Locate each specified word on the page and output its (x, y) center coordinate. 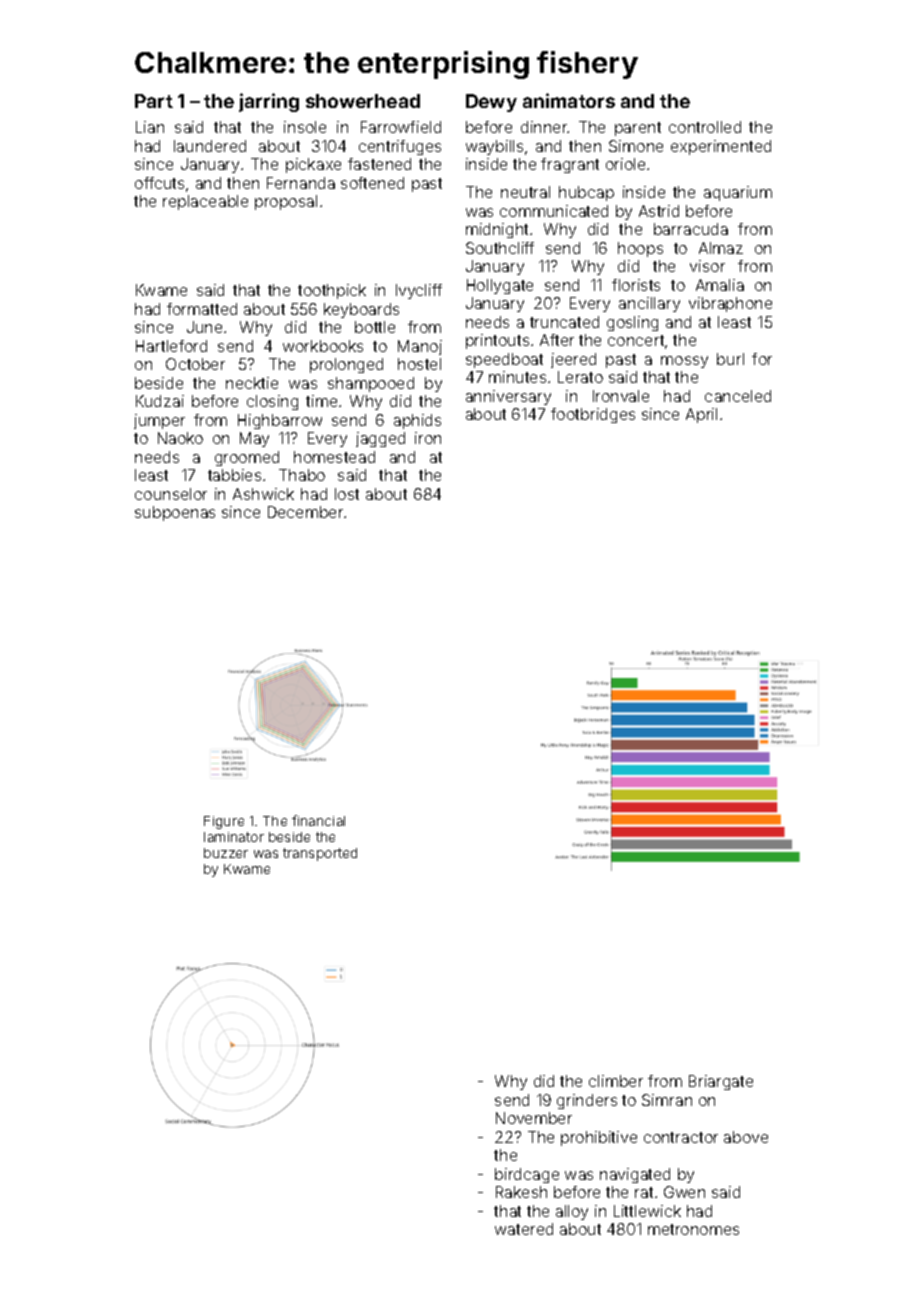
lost (347, 494)
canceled (738, 396)
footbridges (593, 415)
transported (320, 854)
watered (524, 1229)
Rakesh (521, 1192)
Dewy (491, 103)
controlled (705, 127)
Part (154, 101)
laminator (234, 837)
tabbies (234, 475)
